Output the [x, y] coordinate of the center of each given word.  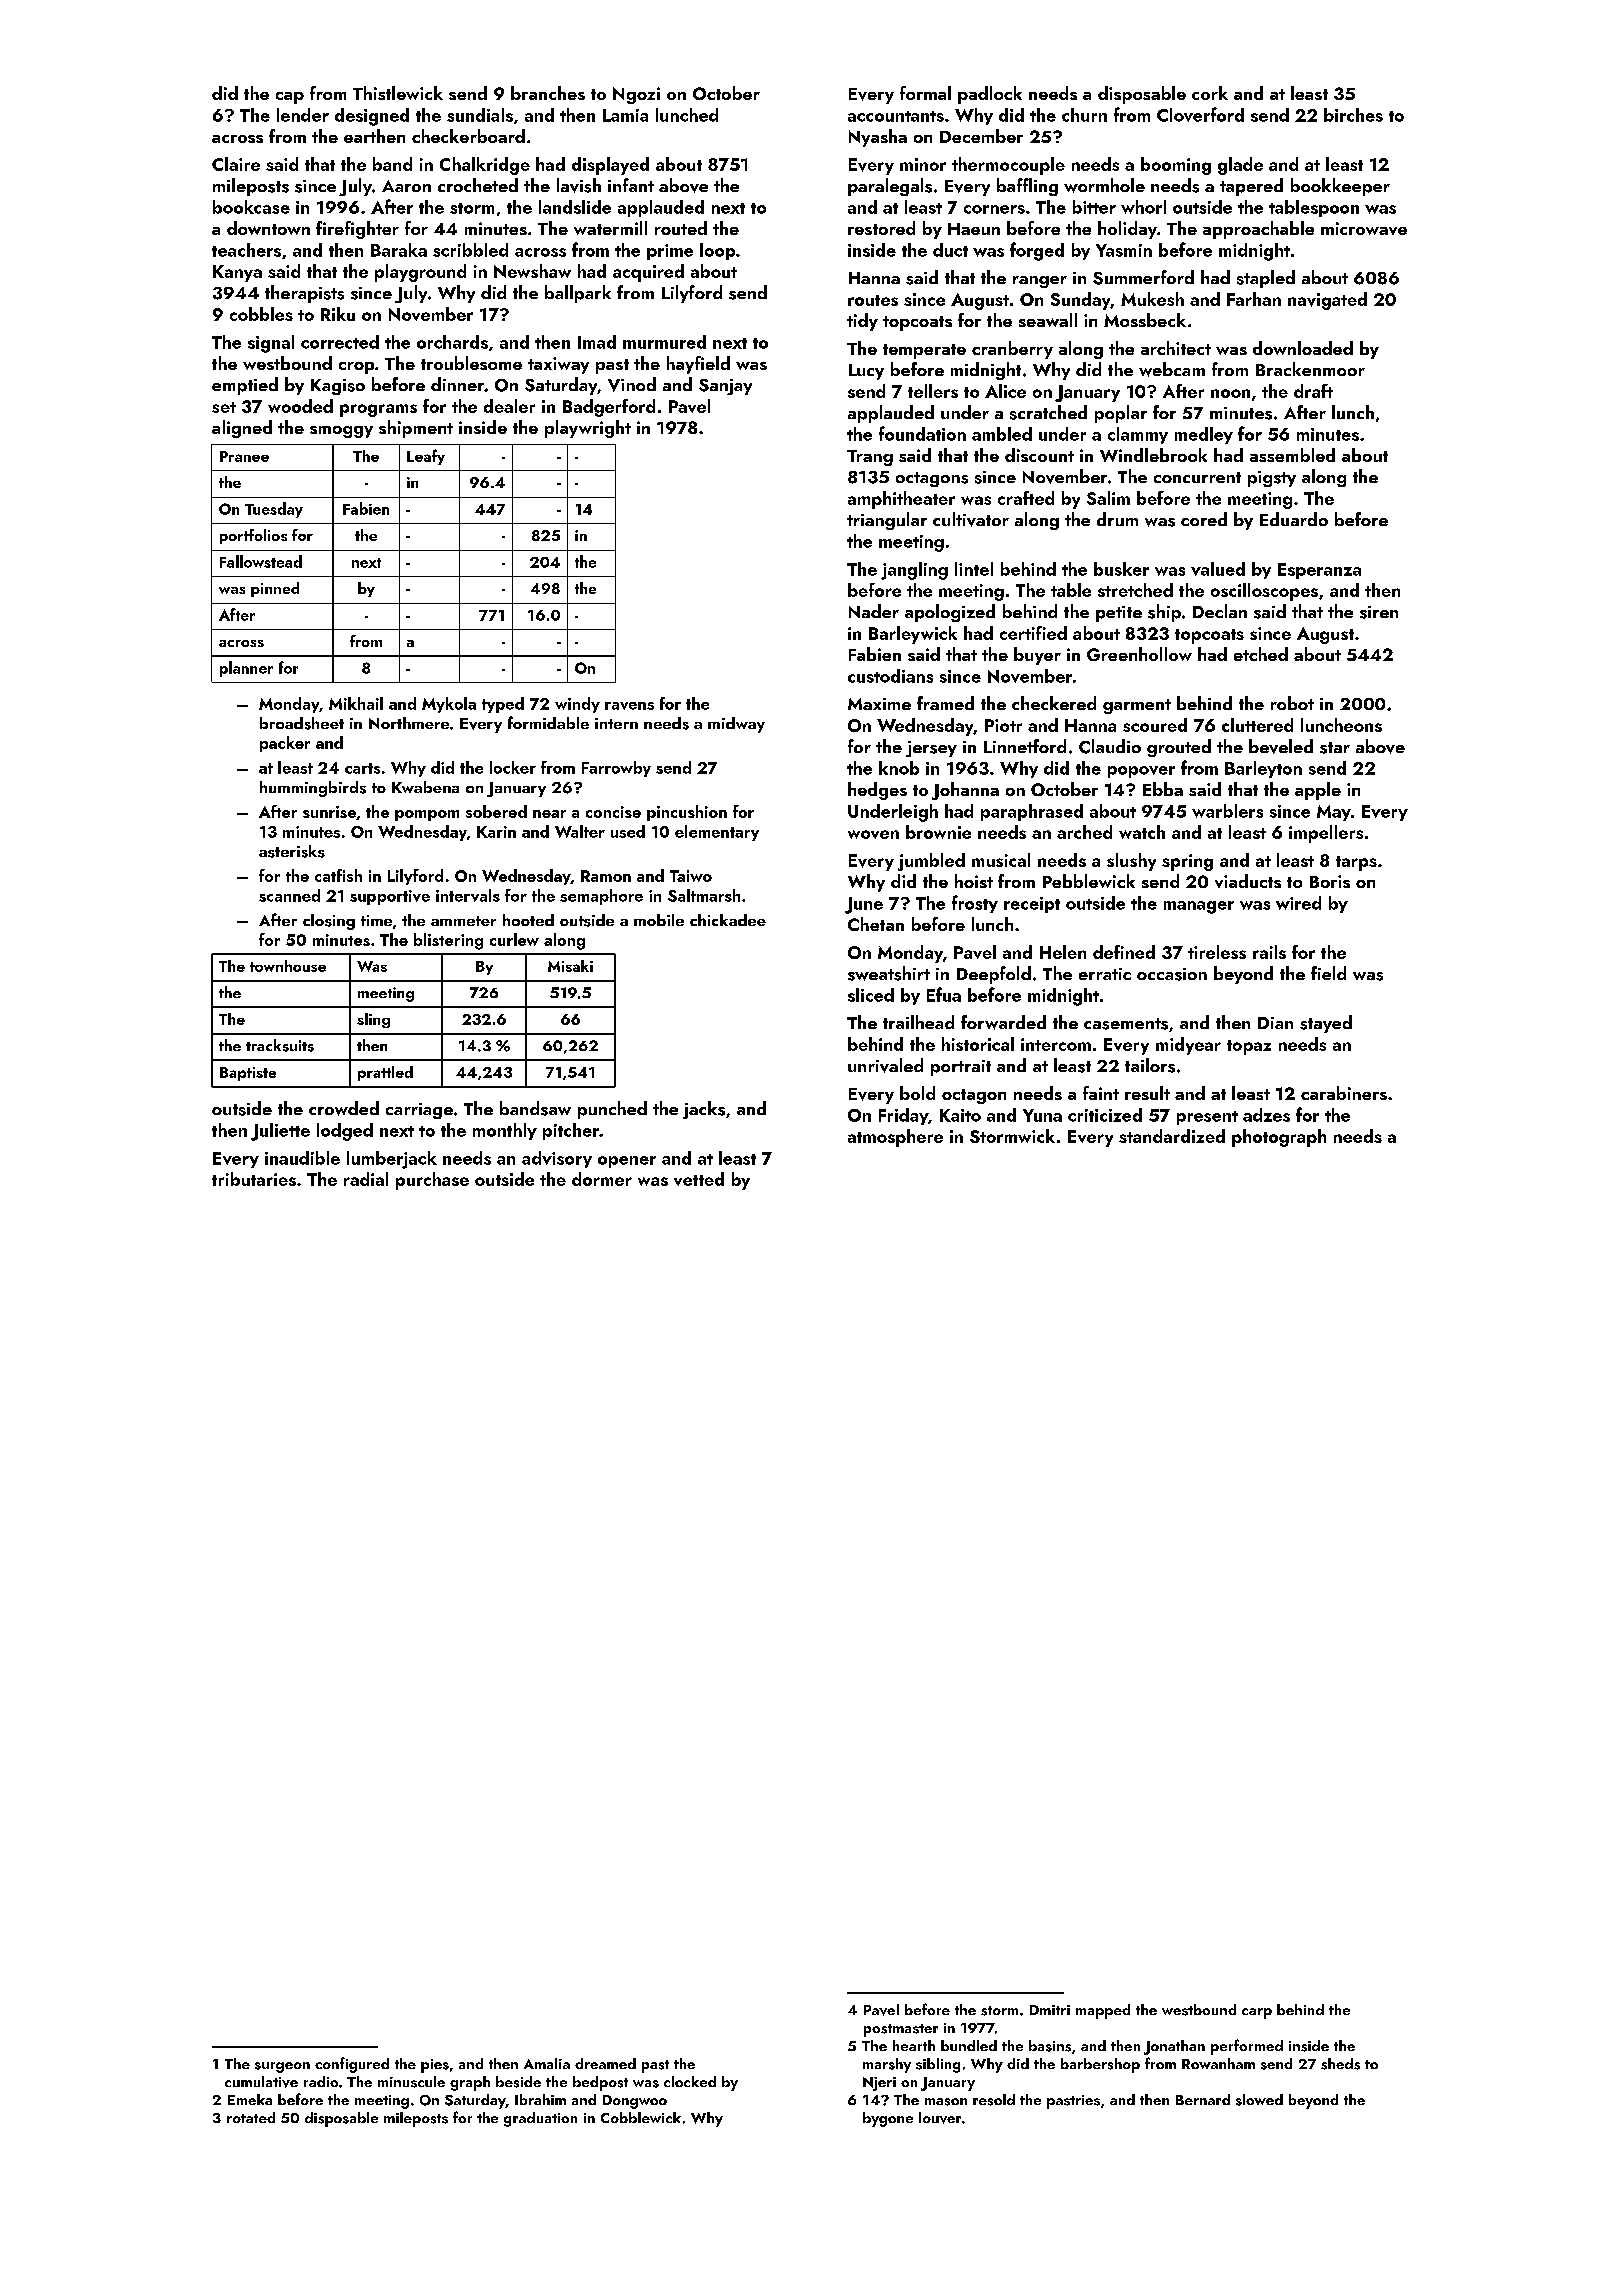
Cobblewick [641, 2117]
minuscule [411, 2082]
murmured [664, 342]
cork [1210, 93]
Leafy [426, 457]
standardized [1172, 1136]
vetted [699, 1179]
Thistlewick [398, 93]
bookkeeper [1340, 187]
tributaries [254, 1179]
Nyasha [878, 138]
